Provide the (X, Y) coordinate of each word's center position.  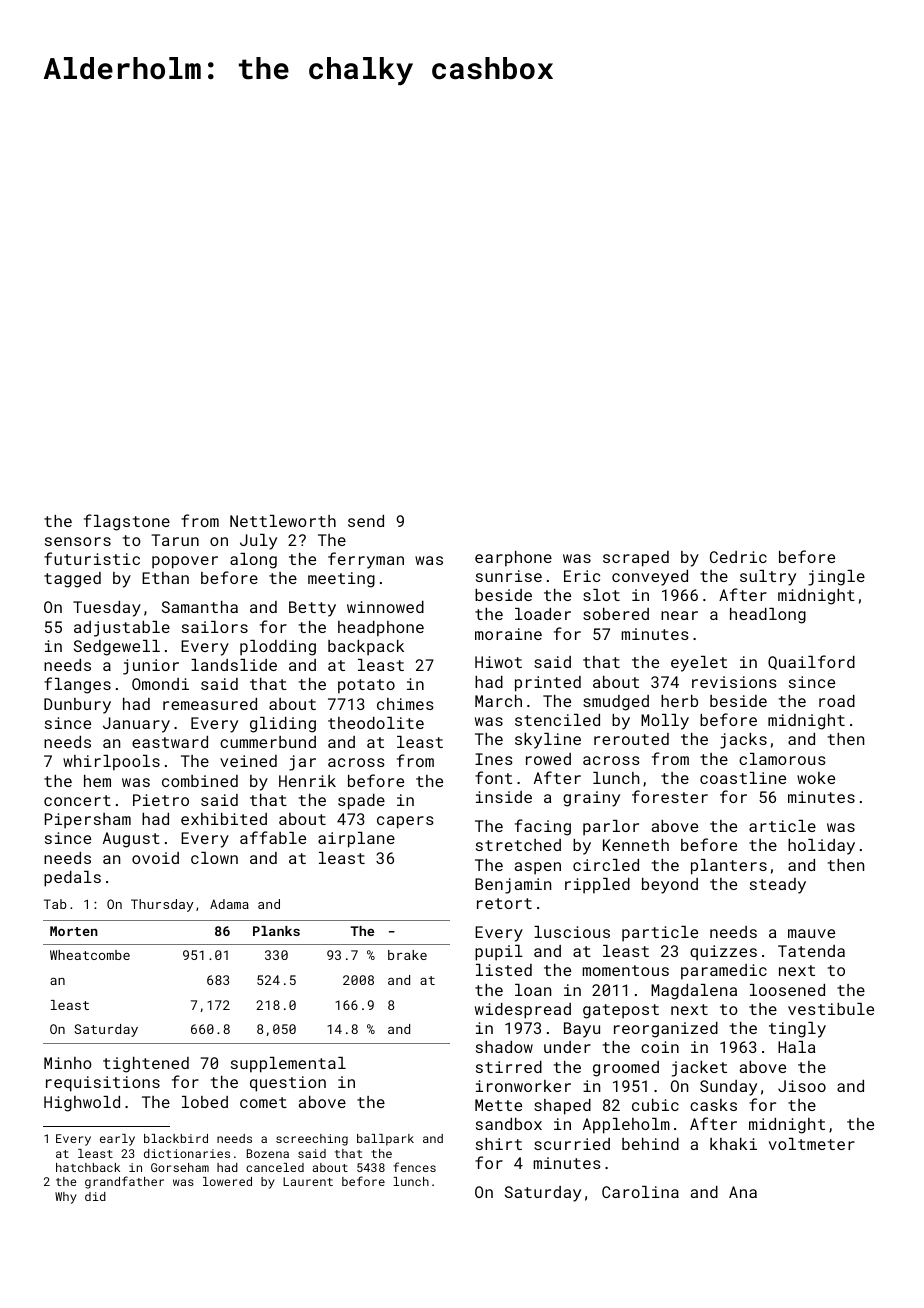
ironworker (523, 1086)
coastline (743, 778)
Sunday (728, 1088)
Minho (68, 1063)
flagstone (127, 522)
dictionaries (187, 1153)
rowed (548, 759)
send (366, 521)
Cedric (738, 557)
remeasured (210, 704)
